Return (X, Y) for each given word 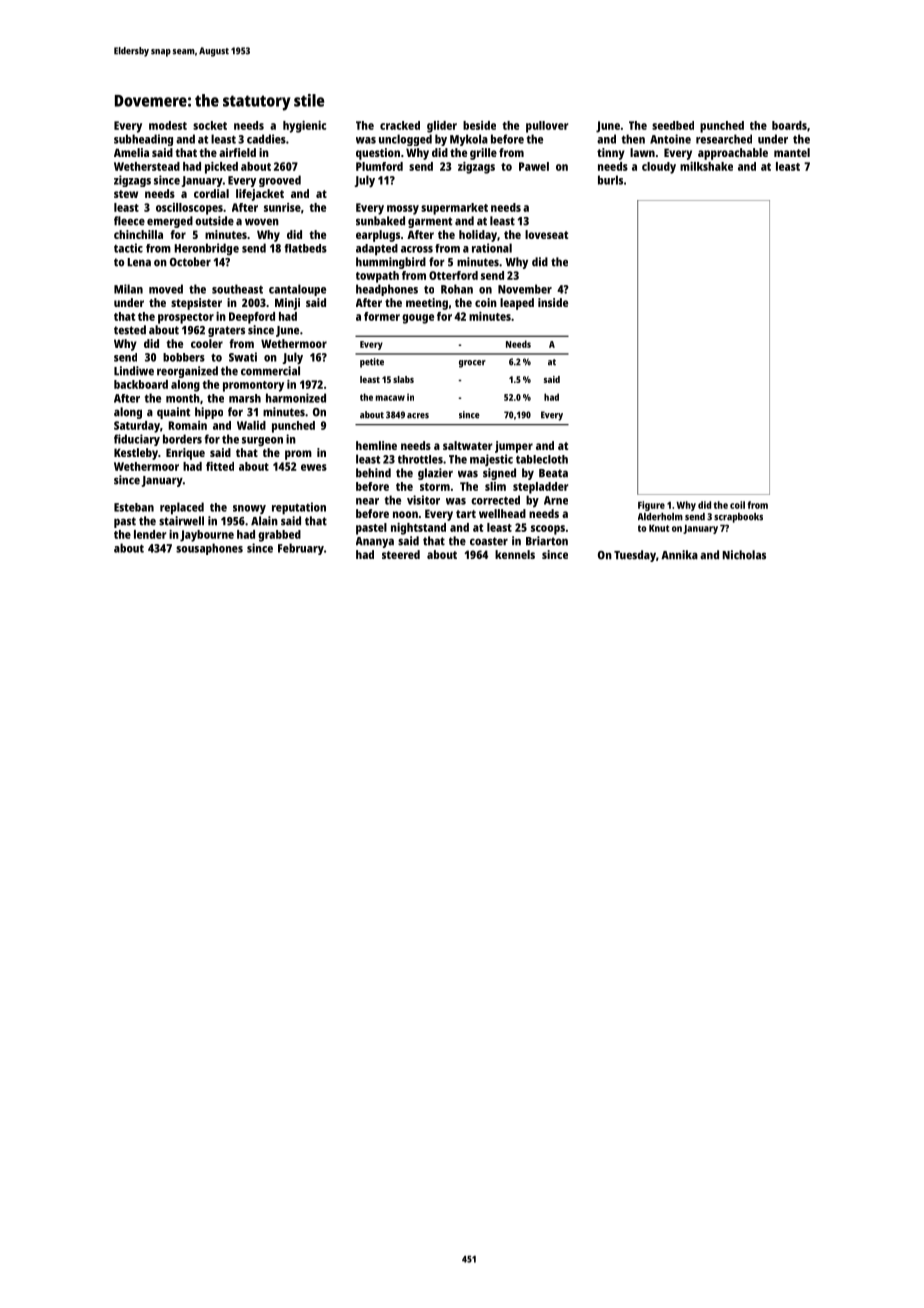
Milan (128, 289)
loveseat (546, 234)
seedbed (673, 125)
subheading (143, 140)
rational (492, 248)
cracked (400, 125)
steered (401, 554)
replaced (182, 508)
